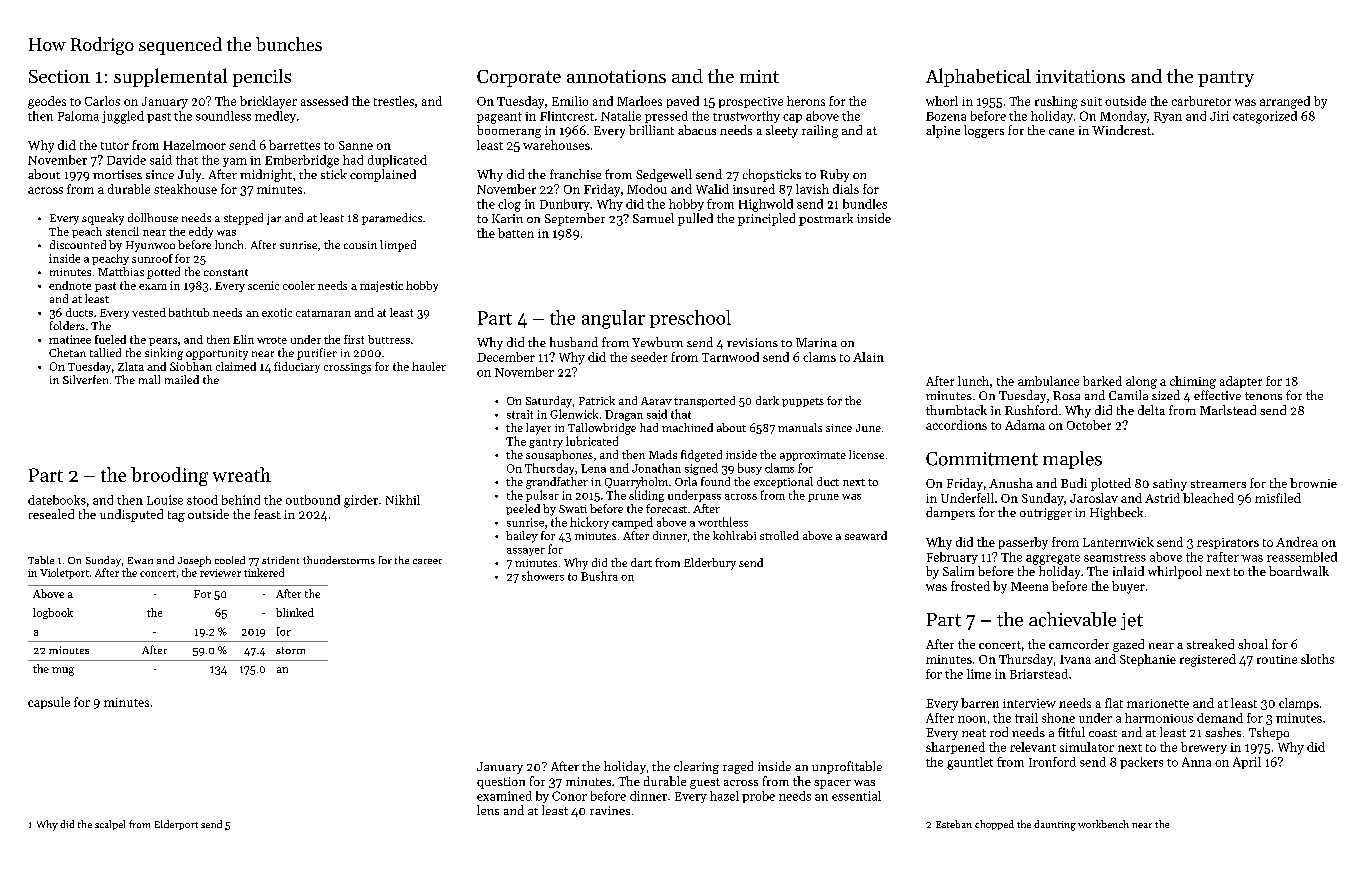  I want to click on suit, so click(1091, 101).
